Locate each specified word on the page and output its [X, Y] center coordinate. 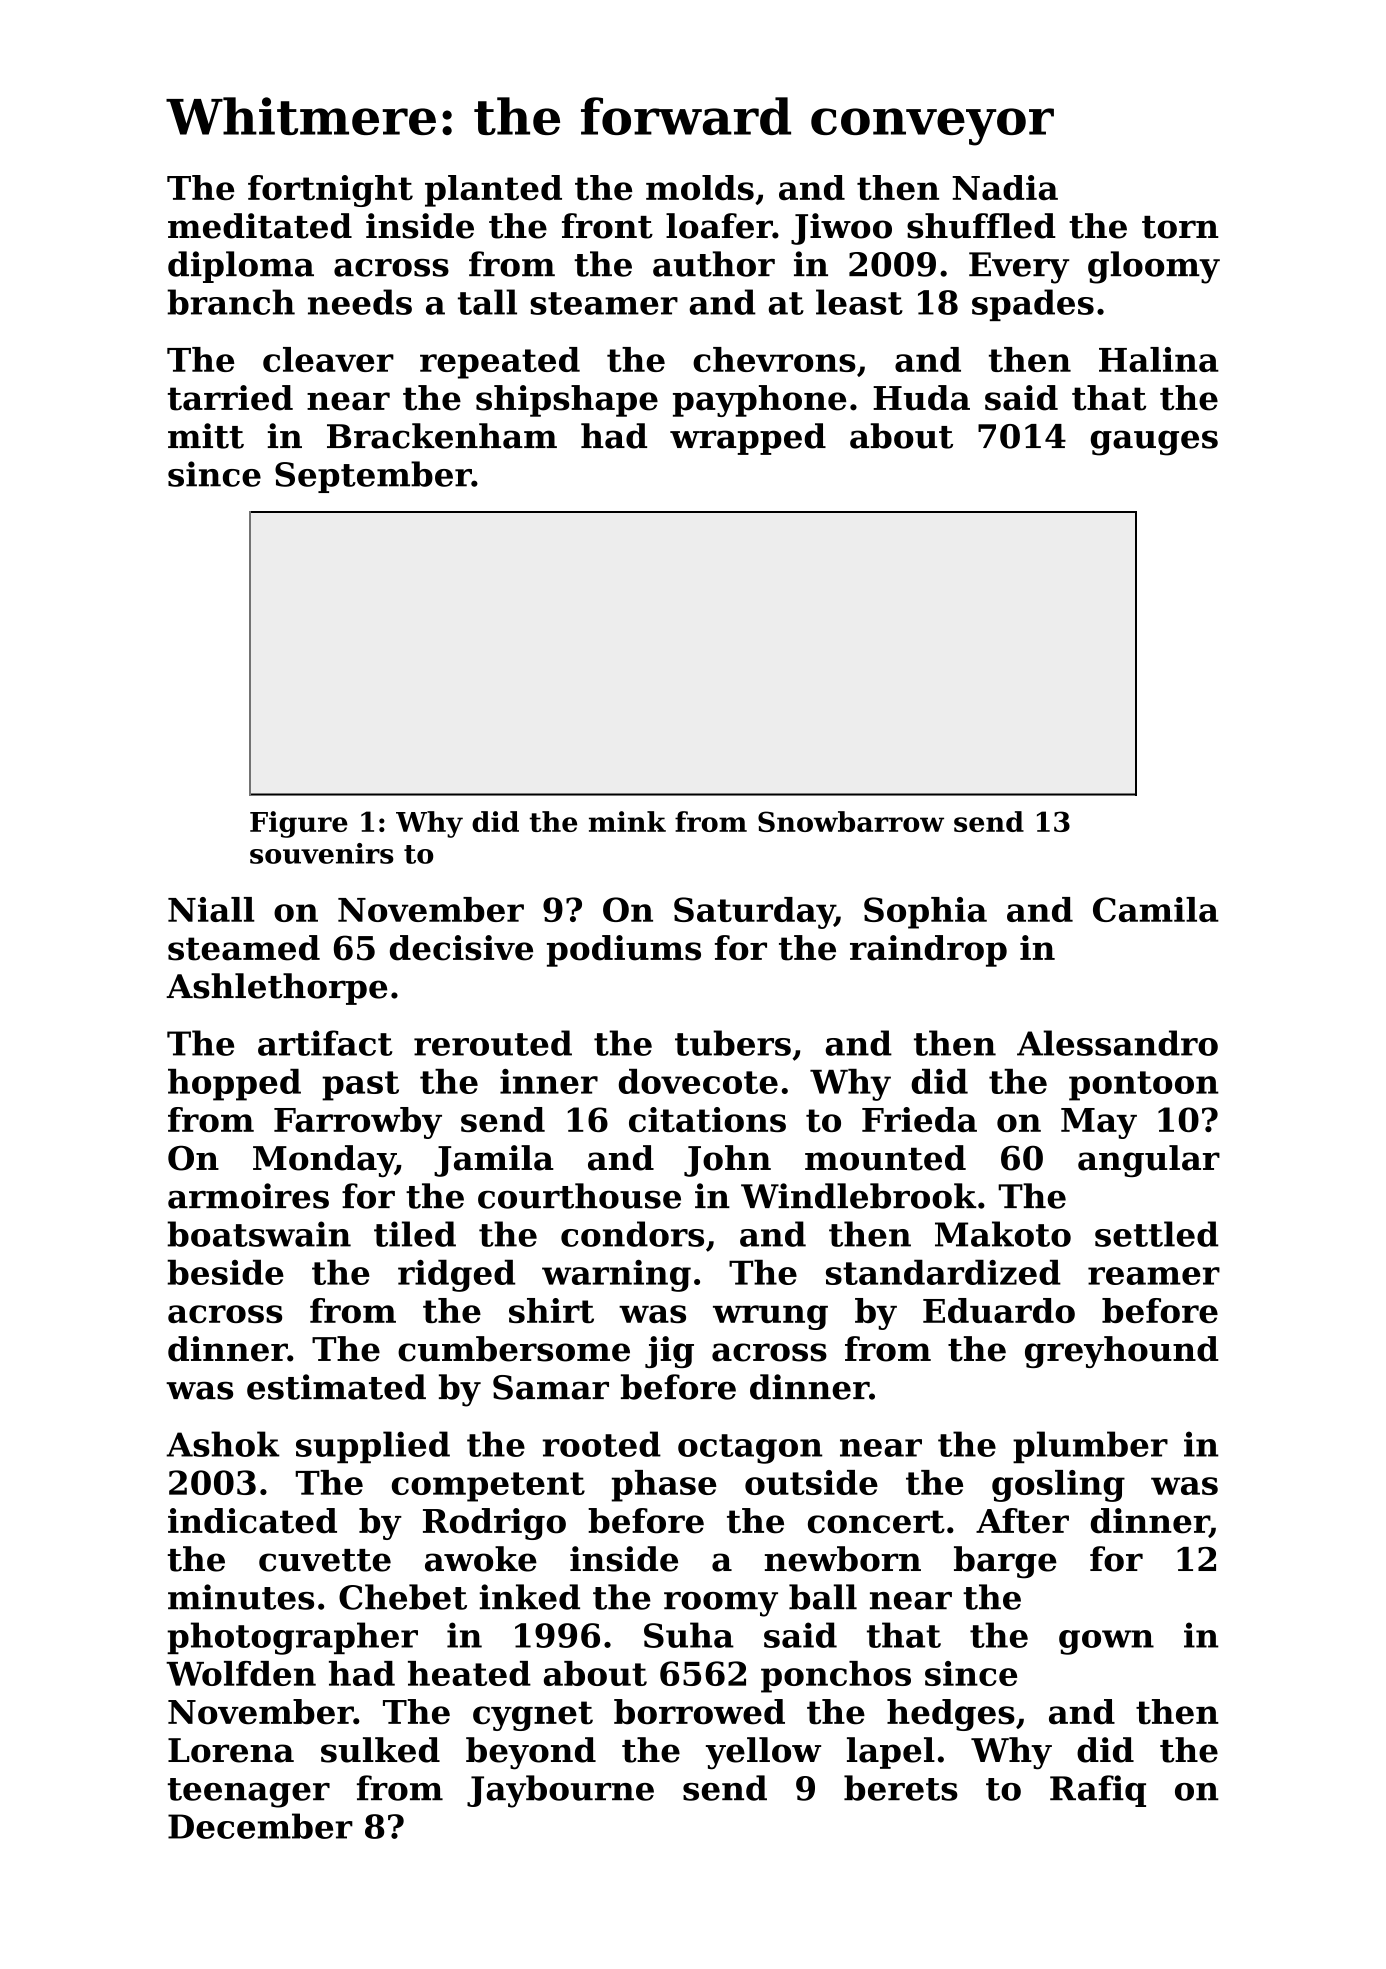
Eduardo [999, 1310]
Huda [921, 398]
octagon [750, 1449]
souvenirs [322, 853]
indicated [252, 1521]
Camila [1156, 909]
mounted [885, 1158]
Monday [324, 1161]
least [859, 302]
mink [627, 821]
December [260, 1826]
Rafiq [1098, 1791]
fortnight [330, 191]
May [1099, 1123]
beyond [531, 1753]
